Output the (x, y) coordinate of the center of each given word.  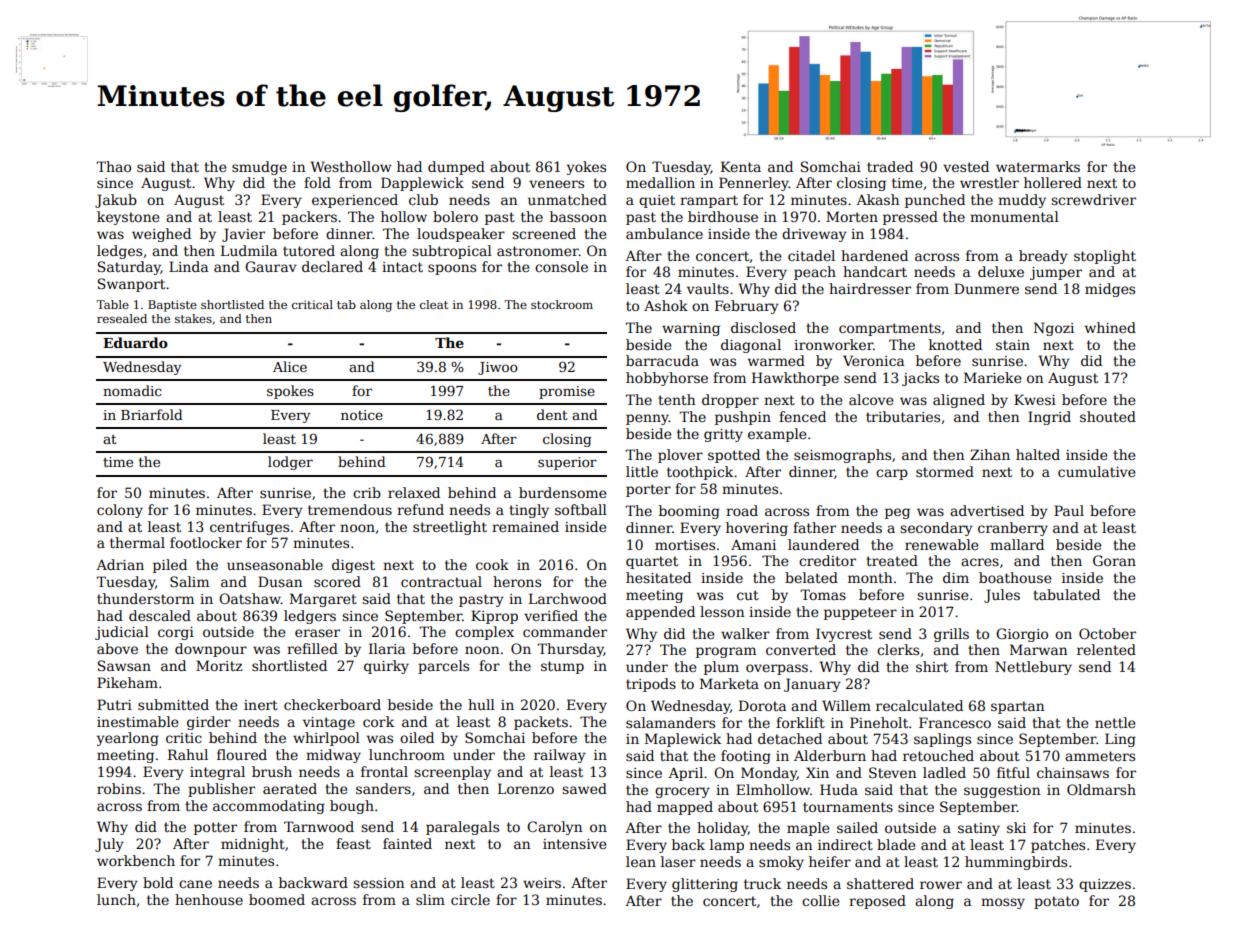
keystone (128, 218)
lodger (290, 463)
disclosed (763, 327)
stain (1013, 345)
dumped (456, 168)
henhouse (209, 899)
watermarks (1038, 166)
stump (562, 667)
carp (892, 474)
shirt (932, 666)
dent (552, 414)
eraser (317, 633)
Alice (290, 366)
